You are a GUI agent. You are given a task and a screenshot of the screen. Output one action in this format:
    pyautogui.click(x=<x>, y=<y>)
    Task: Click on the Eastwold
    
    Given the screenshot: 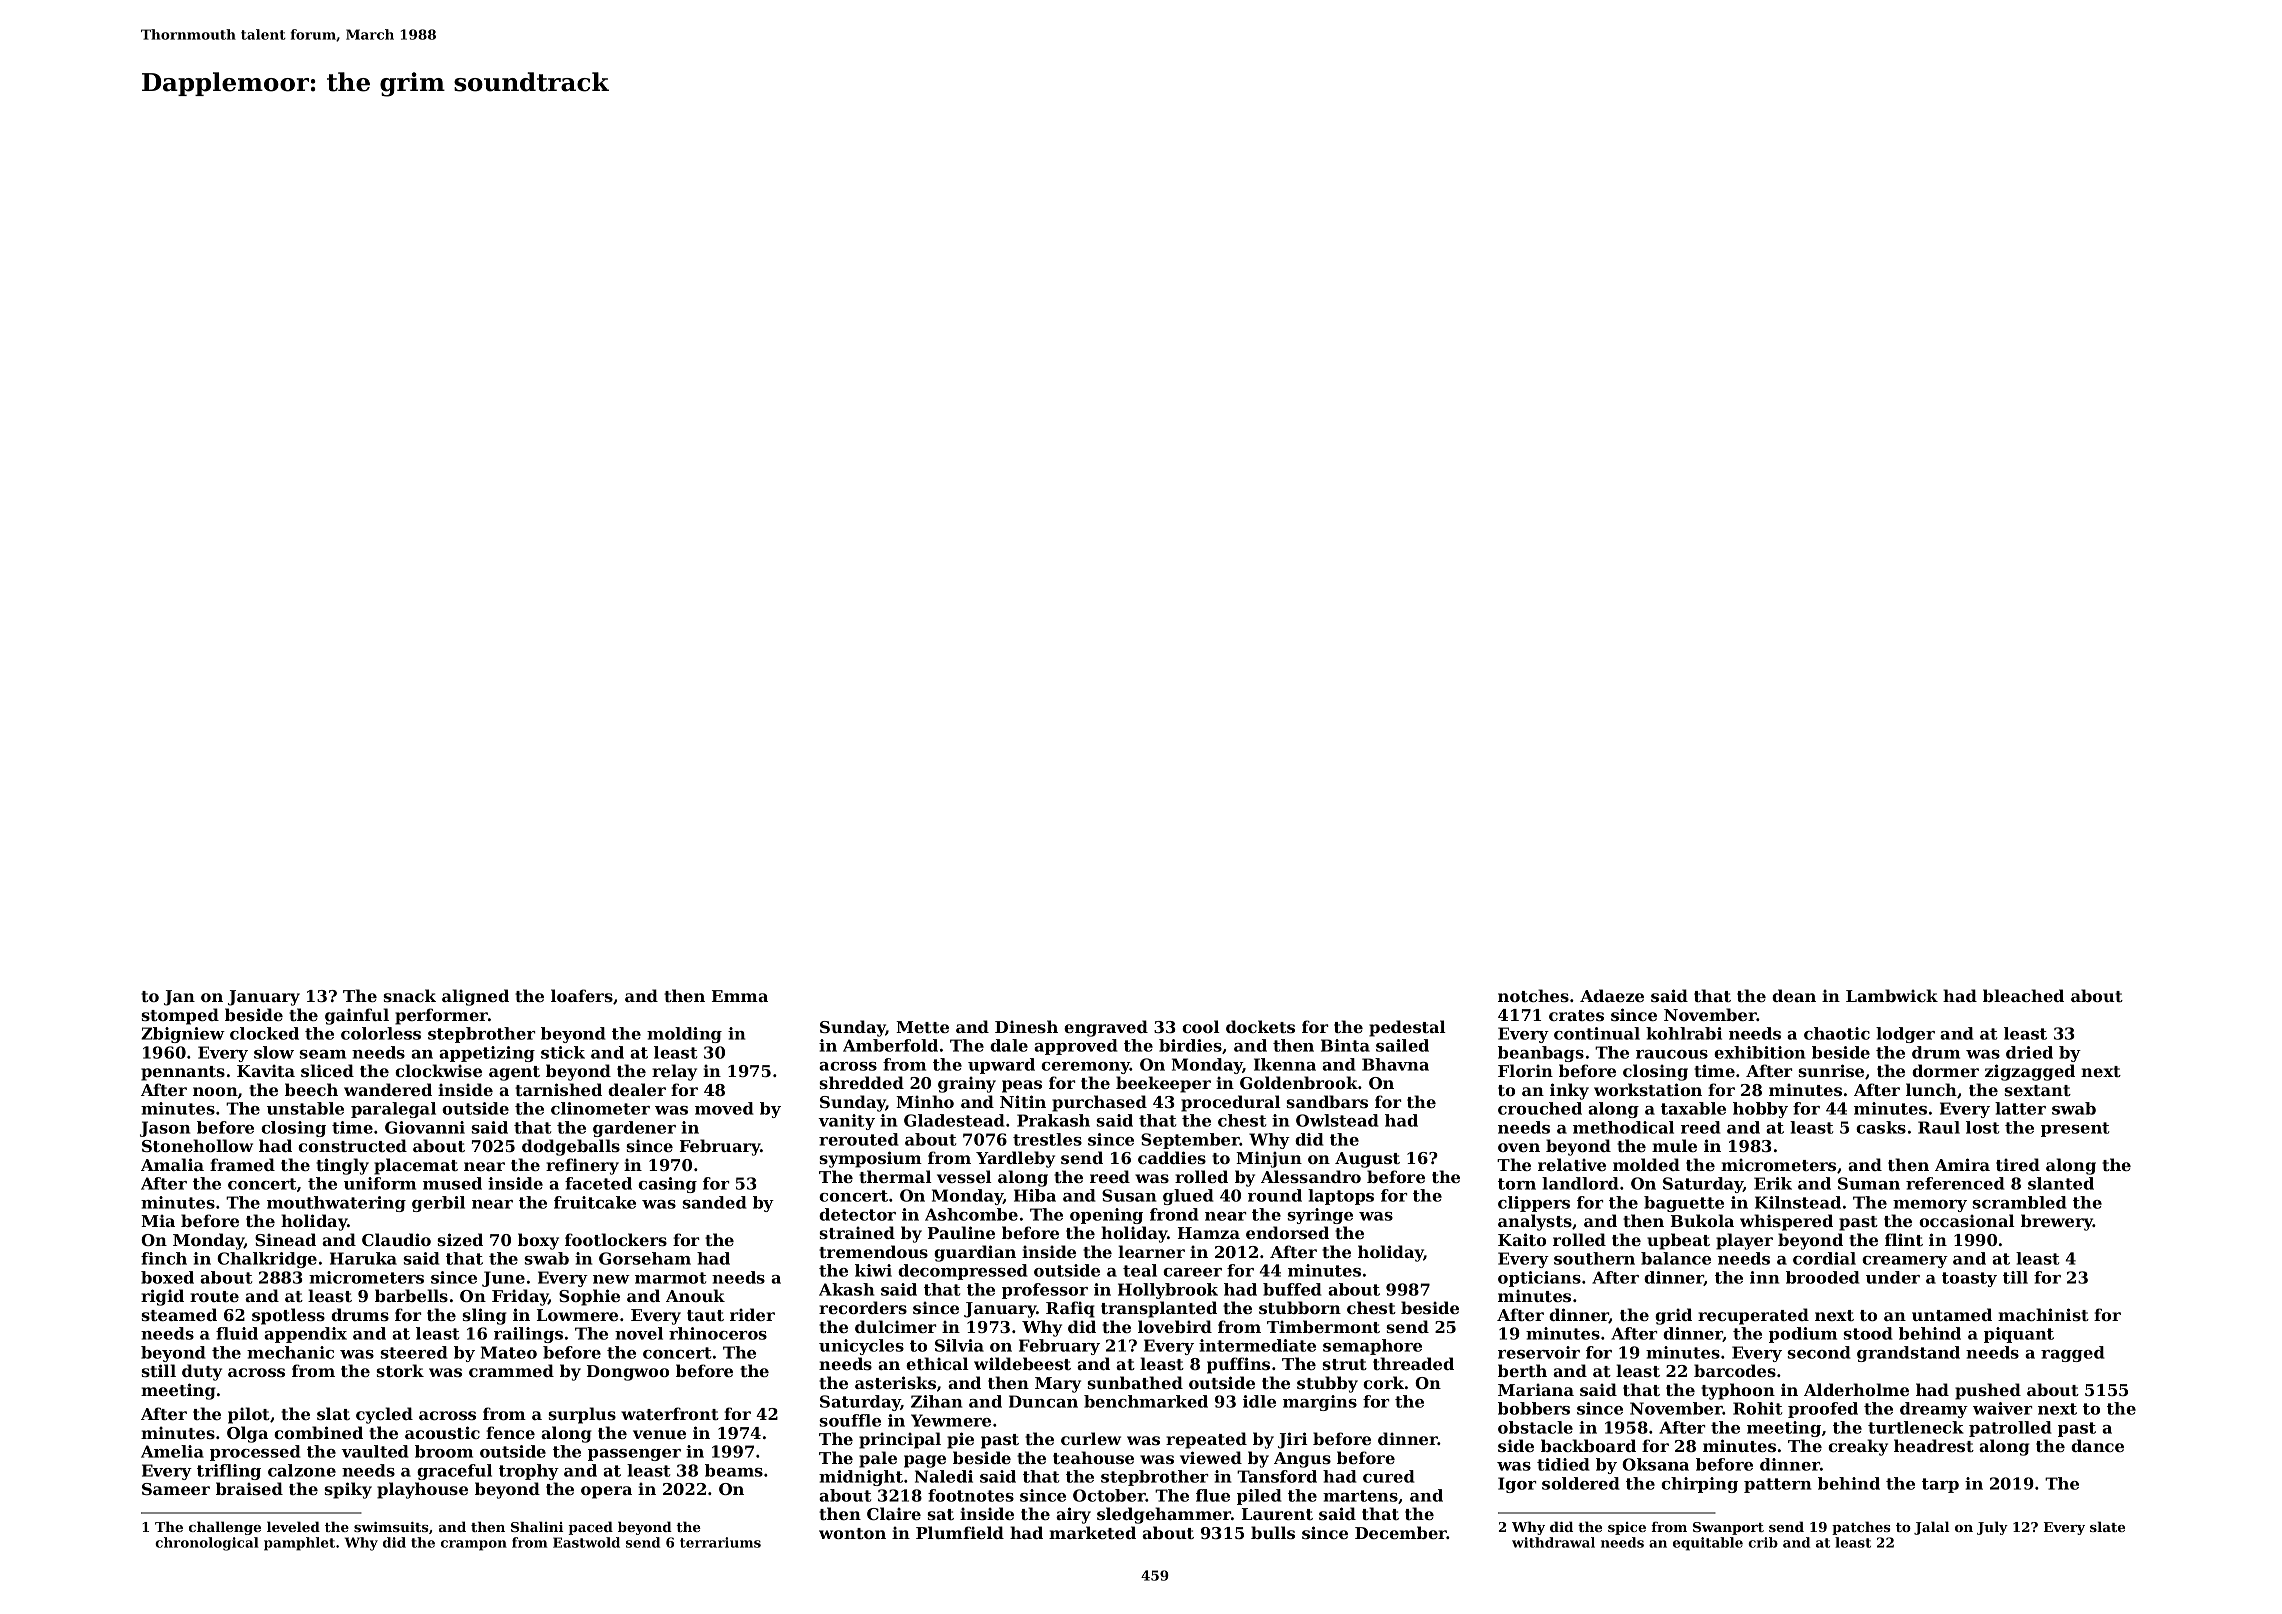 What is the action you would take?
    pyautogui.click(x=586, y=1542)
